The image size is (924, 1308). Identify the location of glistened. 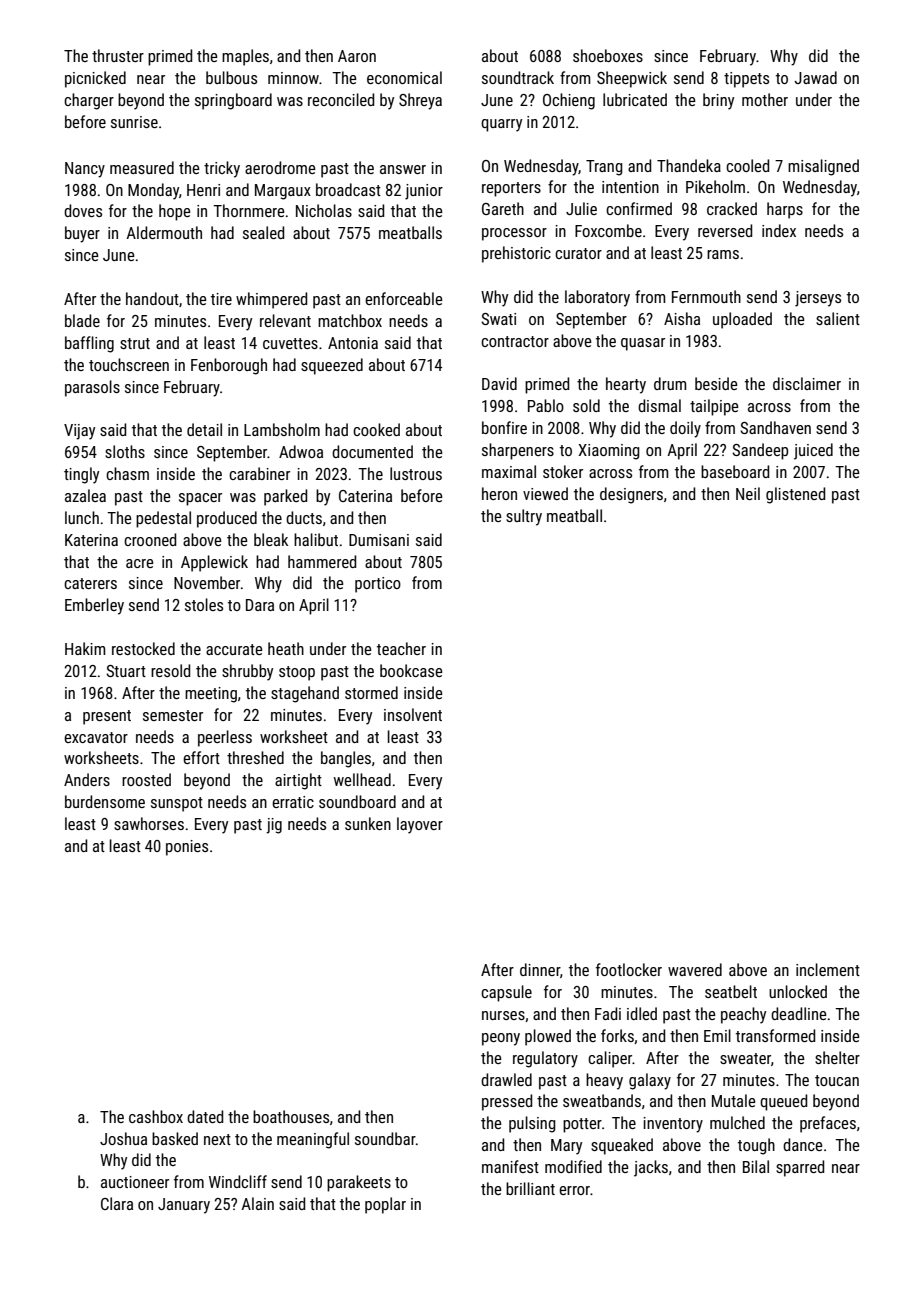
(795, 495).
